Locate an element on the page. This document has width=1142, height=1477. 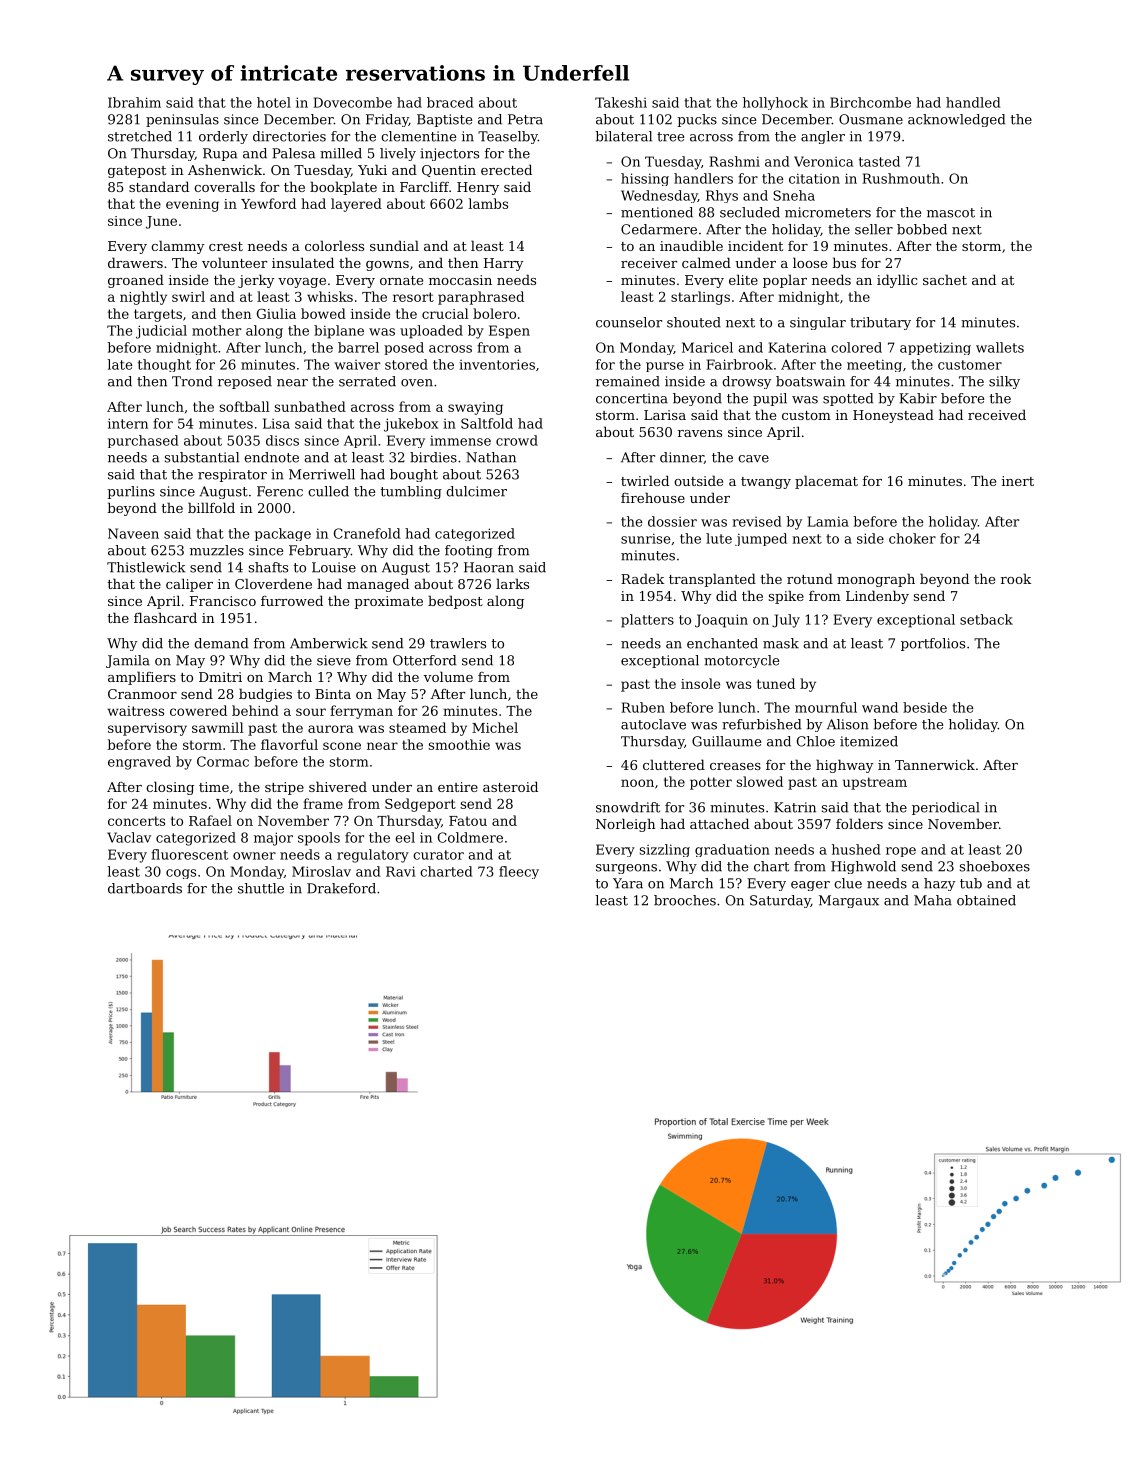
setback is located at coordinates (986, 619).
